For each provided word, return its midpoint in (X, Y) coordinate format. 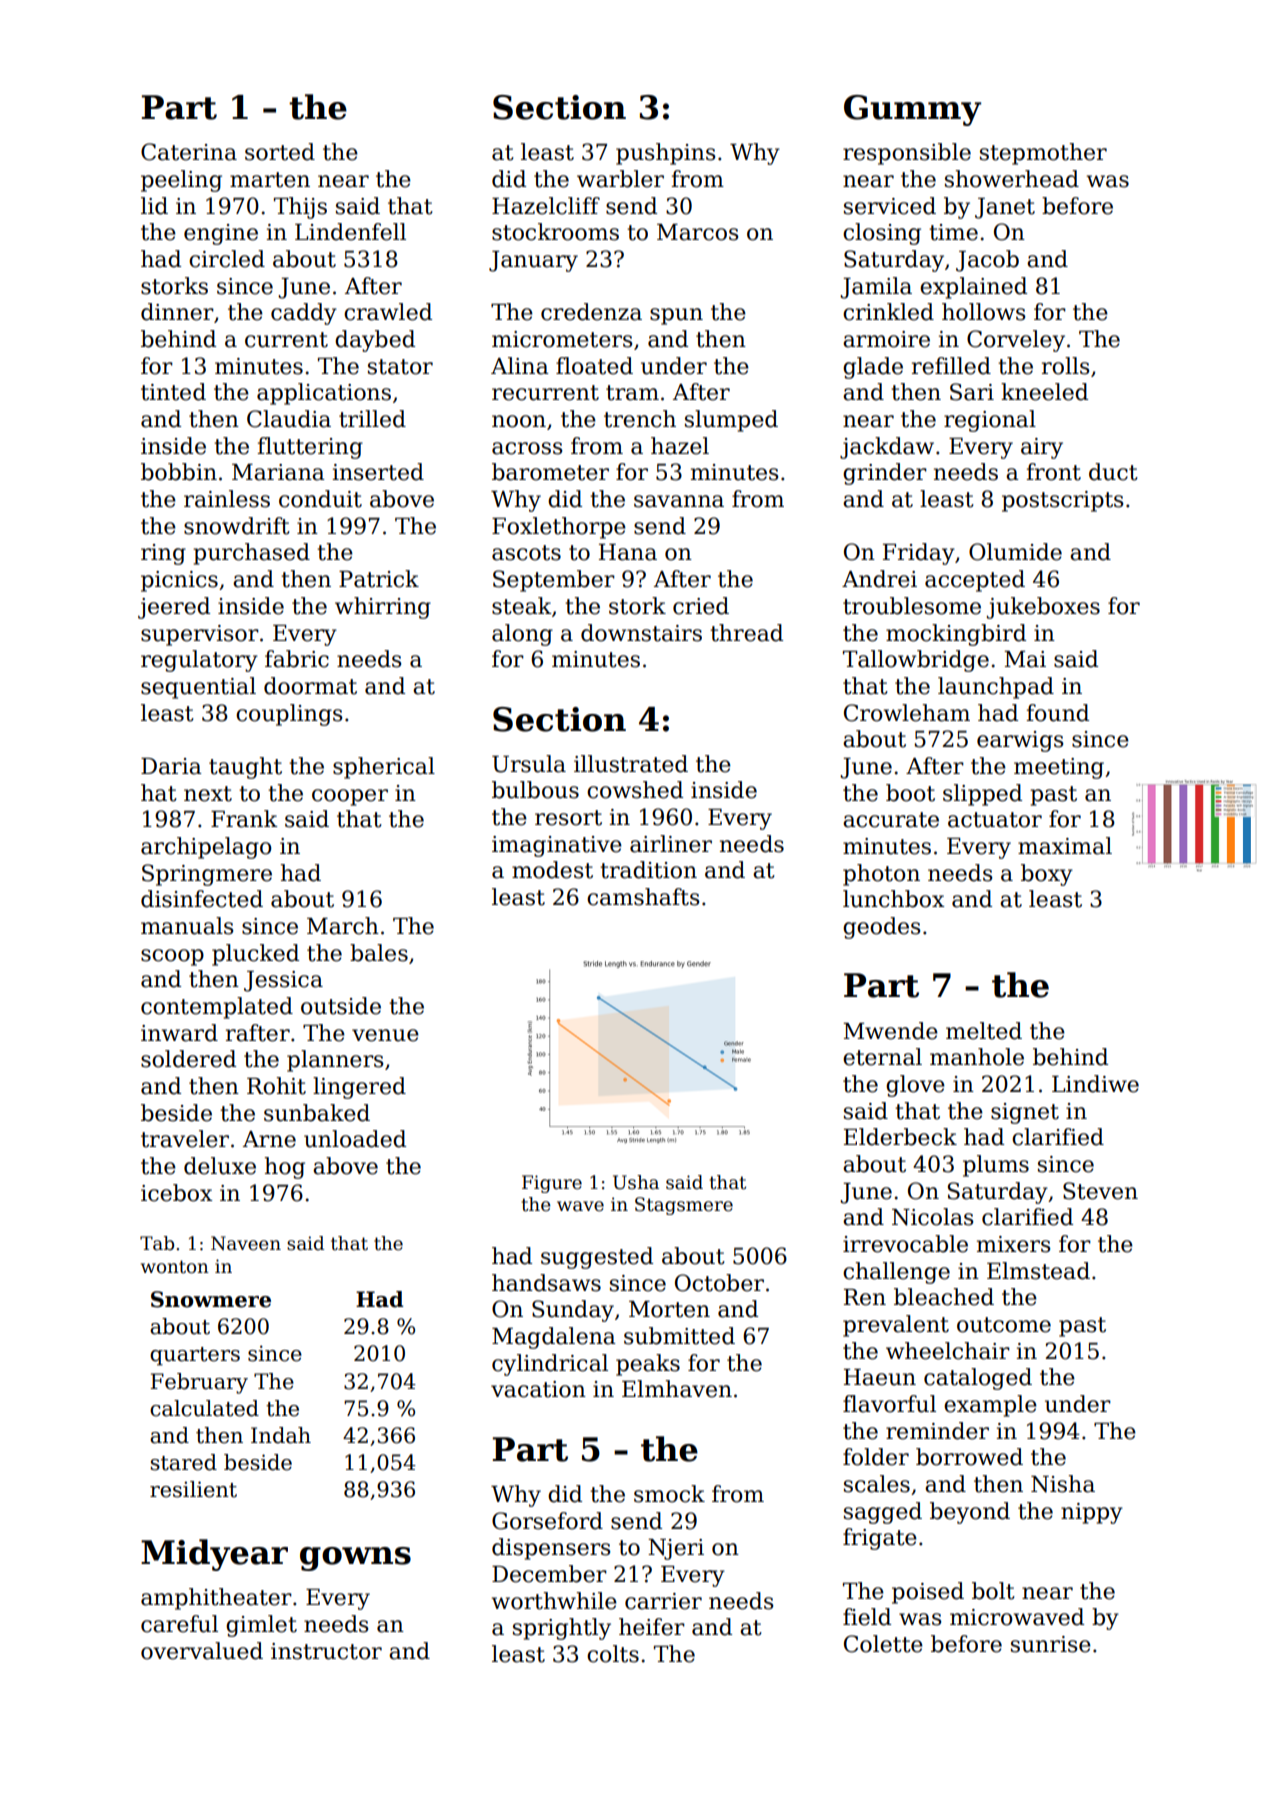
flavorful (889, 1404)
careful (179, 1624)
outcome (1004, 1325)
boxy (1047, 875)
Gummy (912, 110)
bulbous (535, 790)
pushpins (665, 154)
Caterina (189, 152)
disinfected (202, 899)
